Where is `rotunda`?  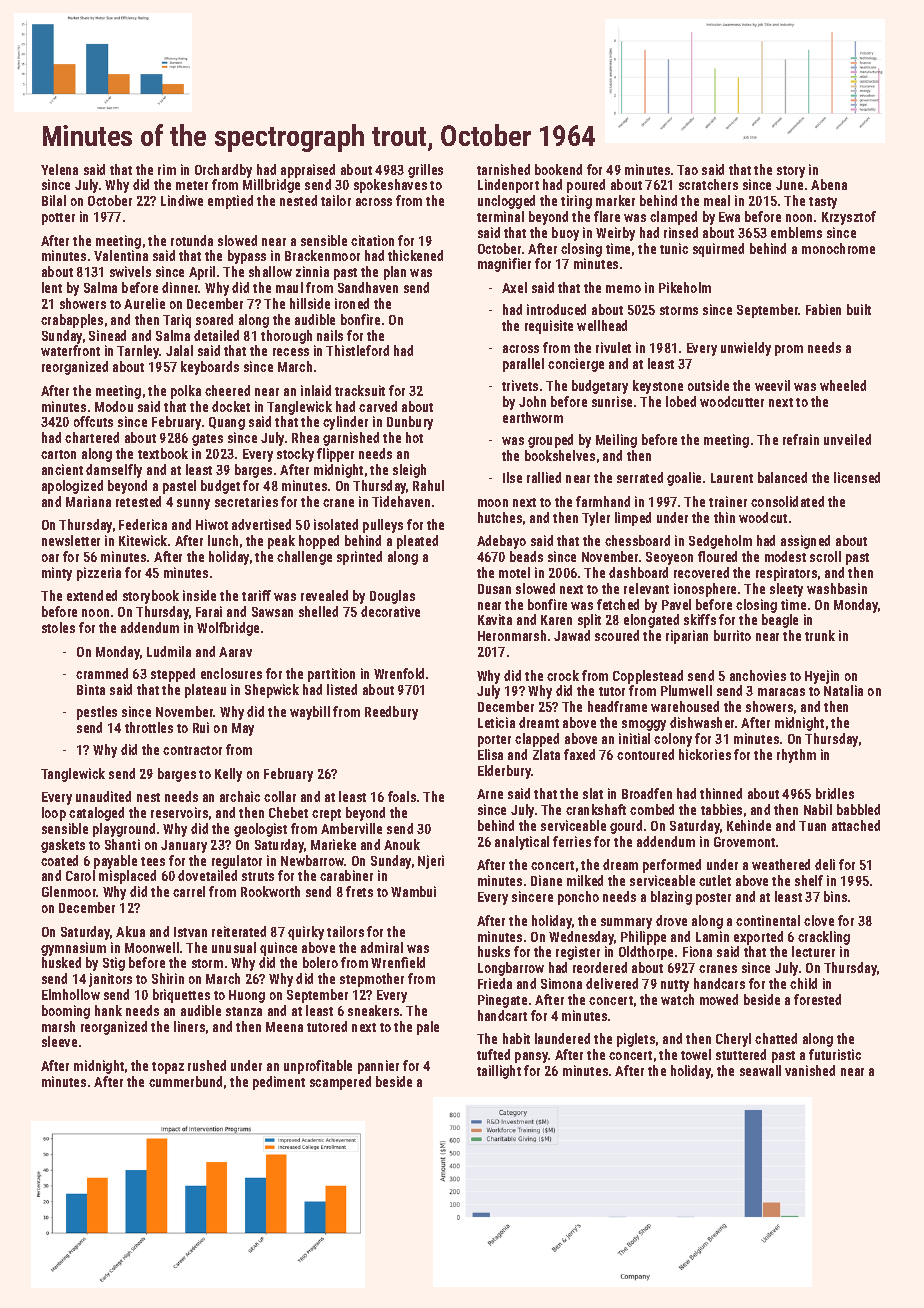 rotunda is located at coordinates (192, 240).
